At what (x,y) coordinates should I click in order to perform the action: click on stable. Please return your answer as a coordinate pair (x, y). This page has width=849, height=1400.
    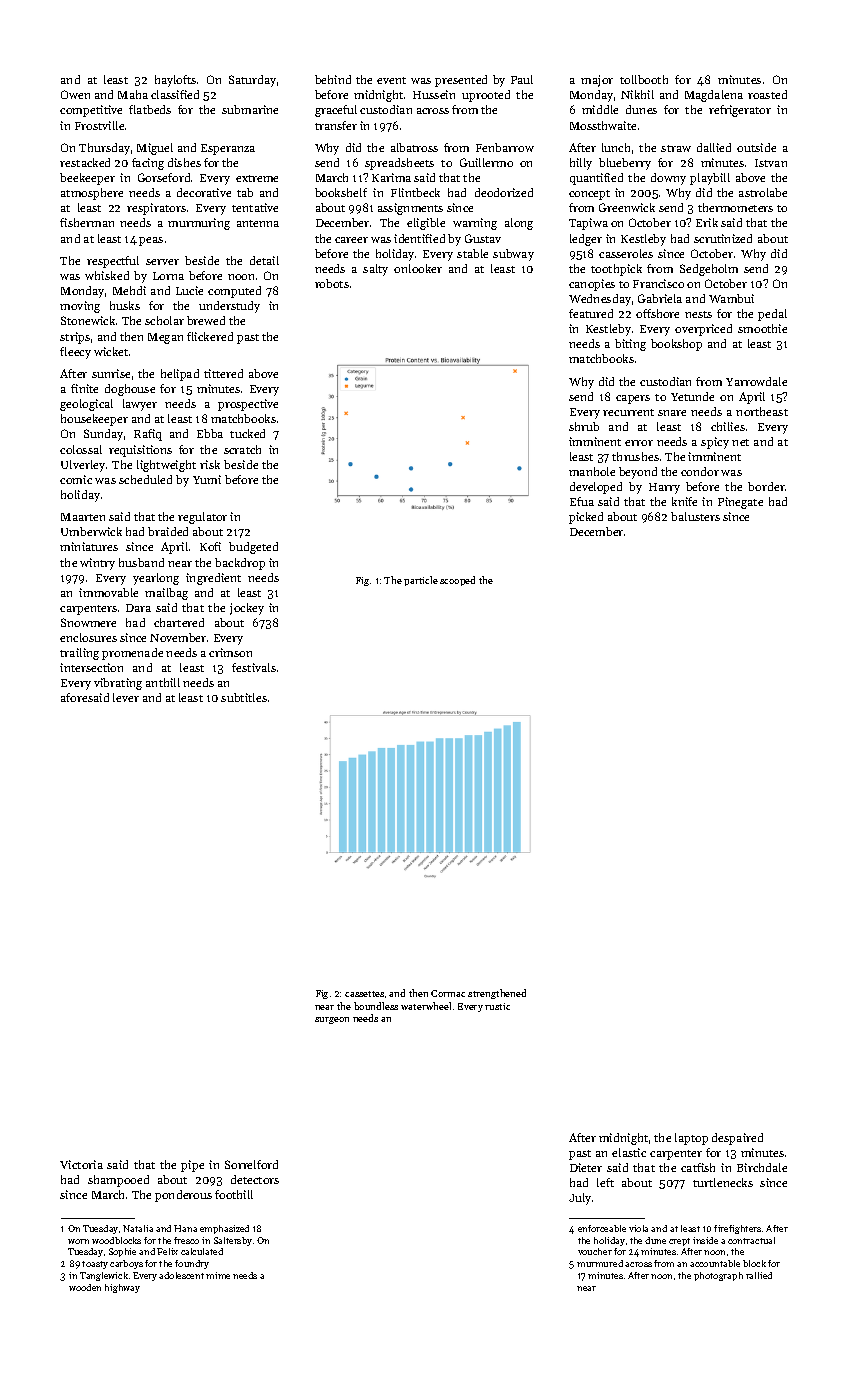
    Looking at the image, I should click on (472, 253).
